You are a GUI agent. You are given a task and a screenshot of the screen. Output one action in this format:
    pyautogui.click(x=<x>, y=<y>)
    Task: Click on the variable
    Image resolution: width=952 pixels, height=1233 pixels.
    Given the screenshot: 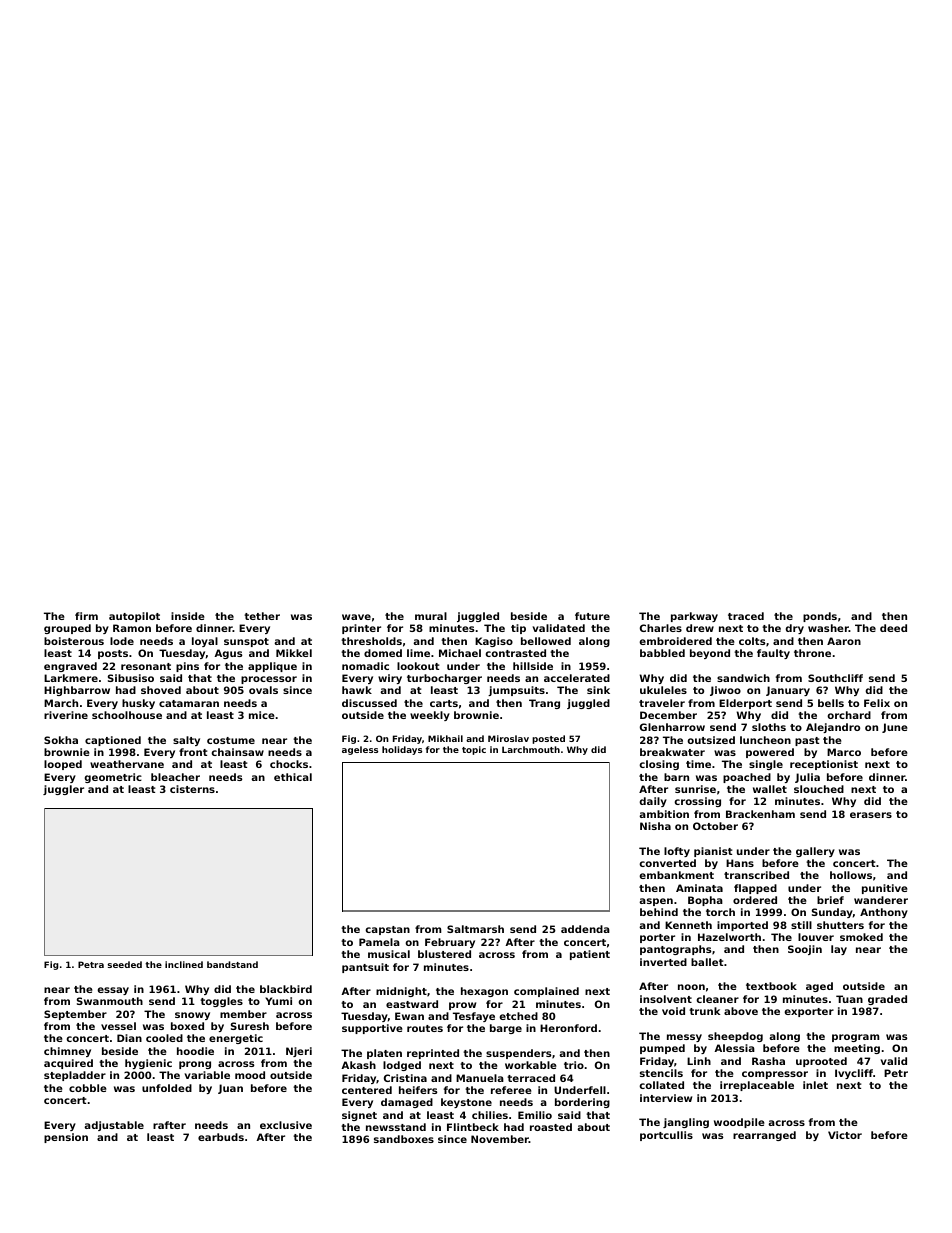 What is the action you would take?
    pyautogui.click(x=207, y=1075)
